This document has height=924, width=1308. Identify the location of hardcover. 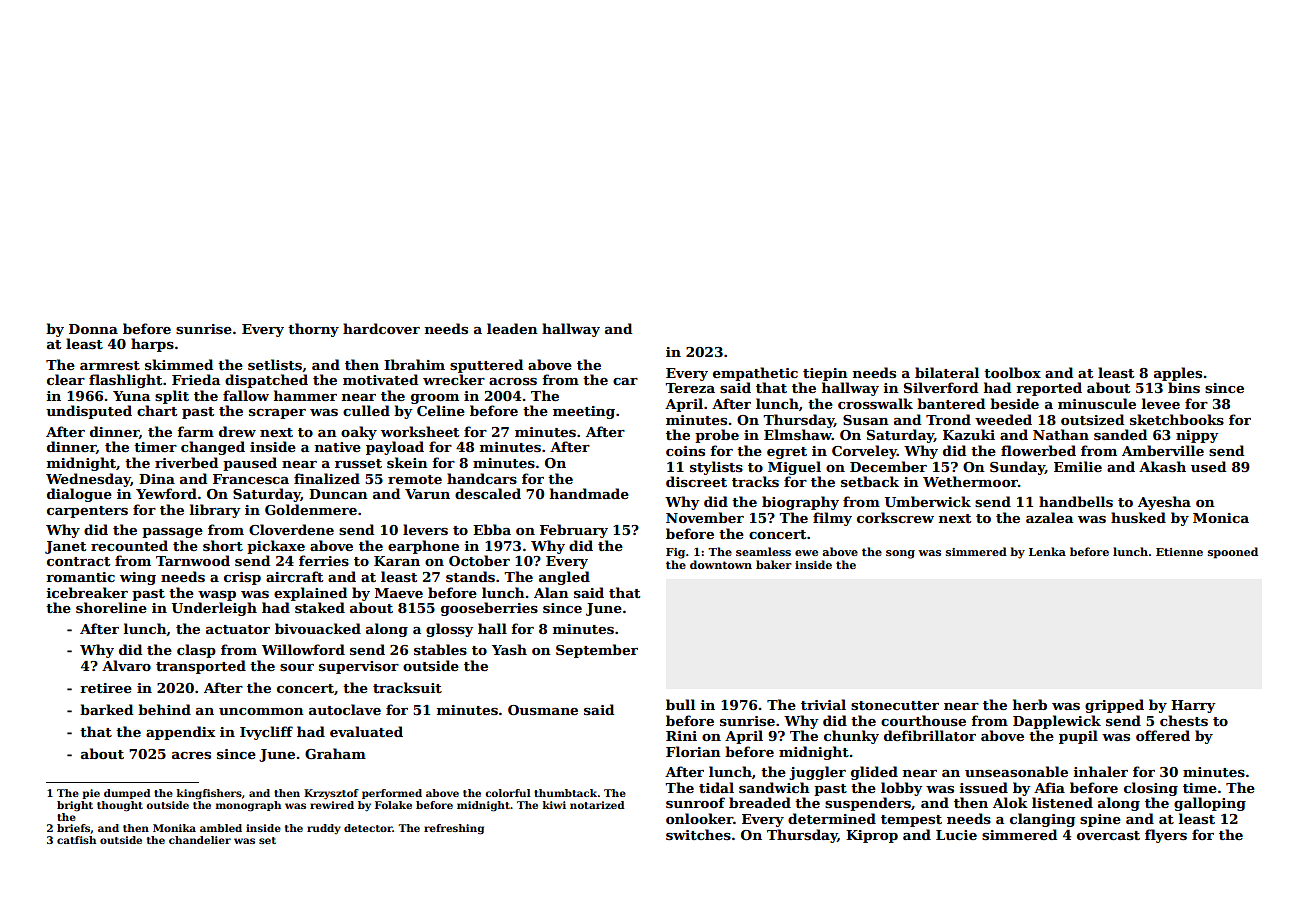
(381, 328).
